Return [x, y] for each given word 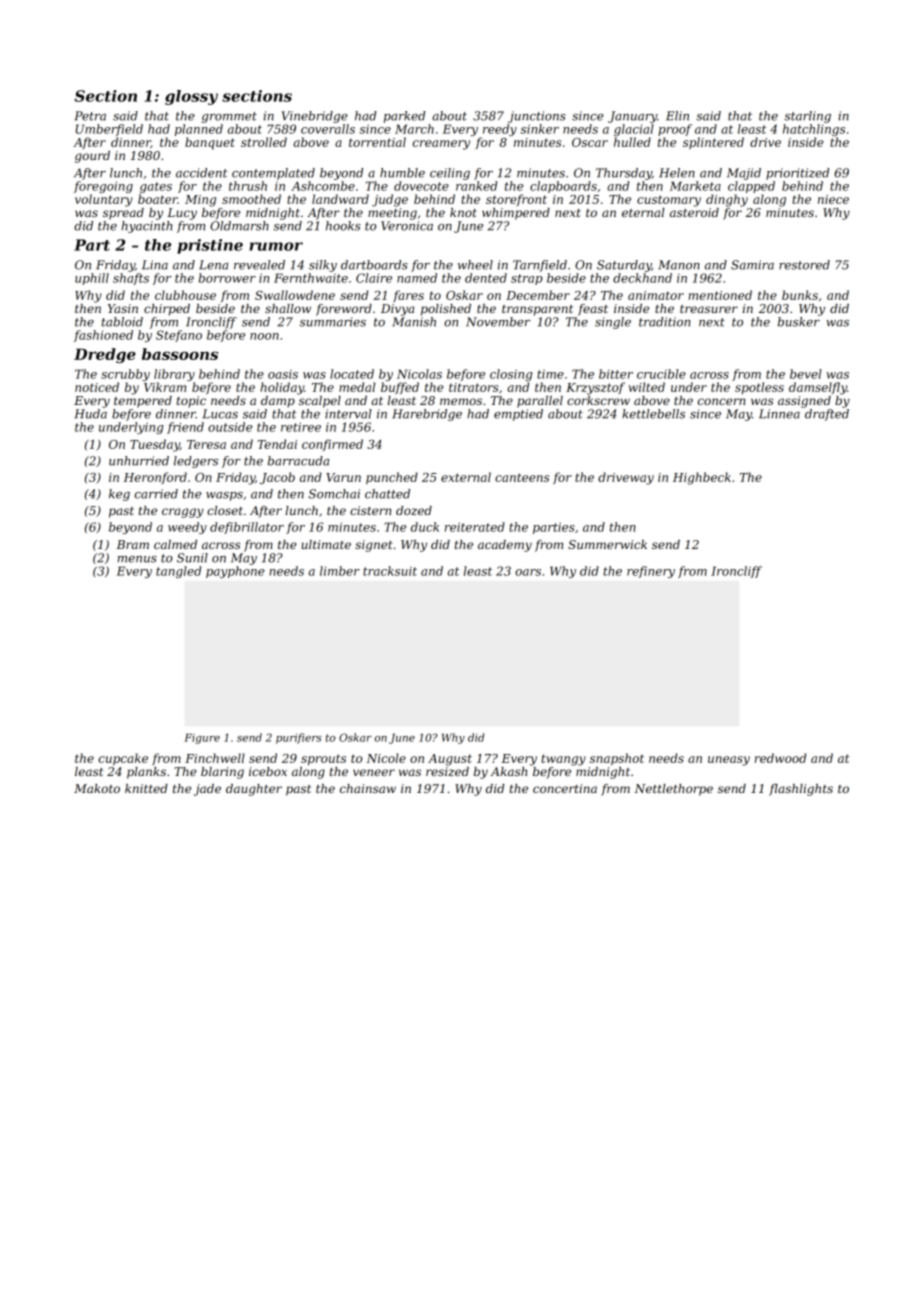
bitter [616, 374]
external [466, 477]
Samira [752, 265]
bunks [800, 295]
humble [402, 173]
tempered [143, 402]
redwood [780, 758]
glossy [191, 97]
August [450, 760]
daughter [254, 790]
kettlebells [653, 414]
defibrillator [247, 528]
